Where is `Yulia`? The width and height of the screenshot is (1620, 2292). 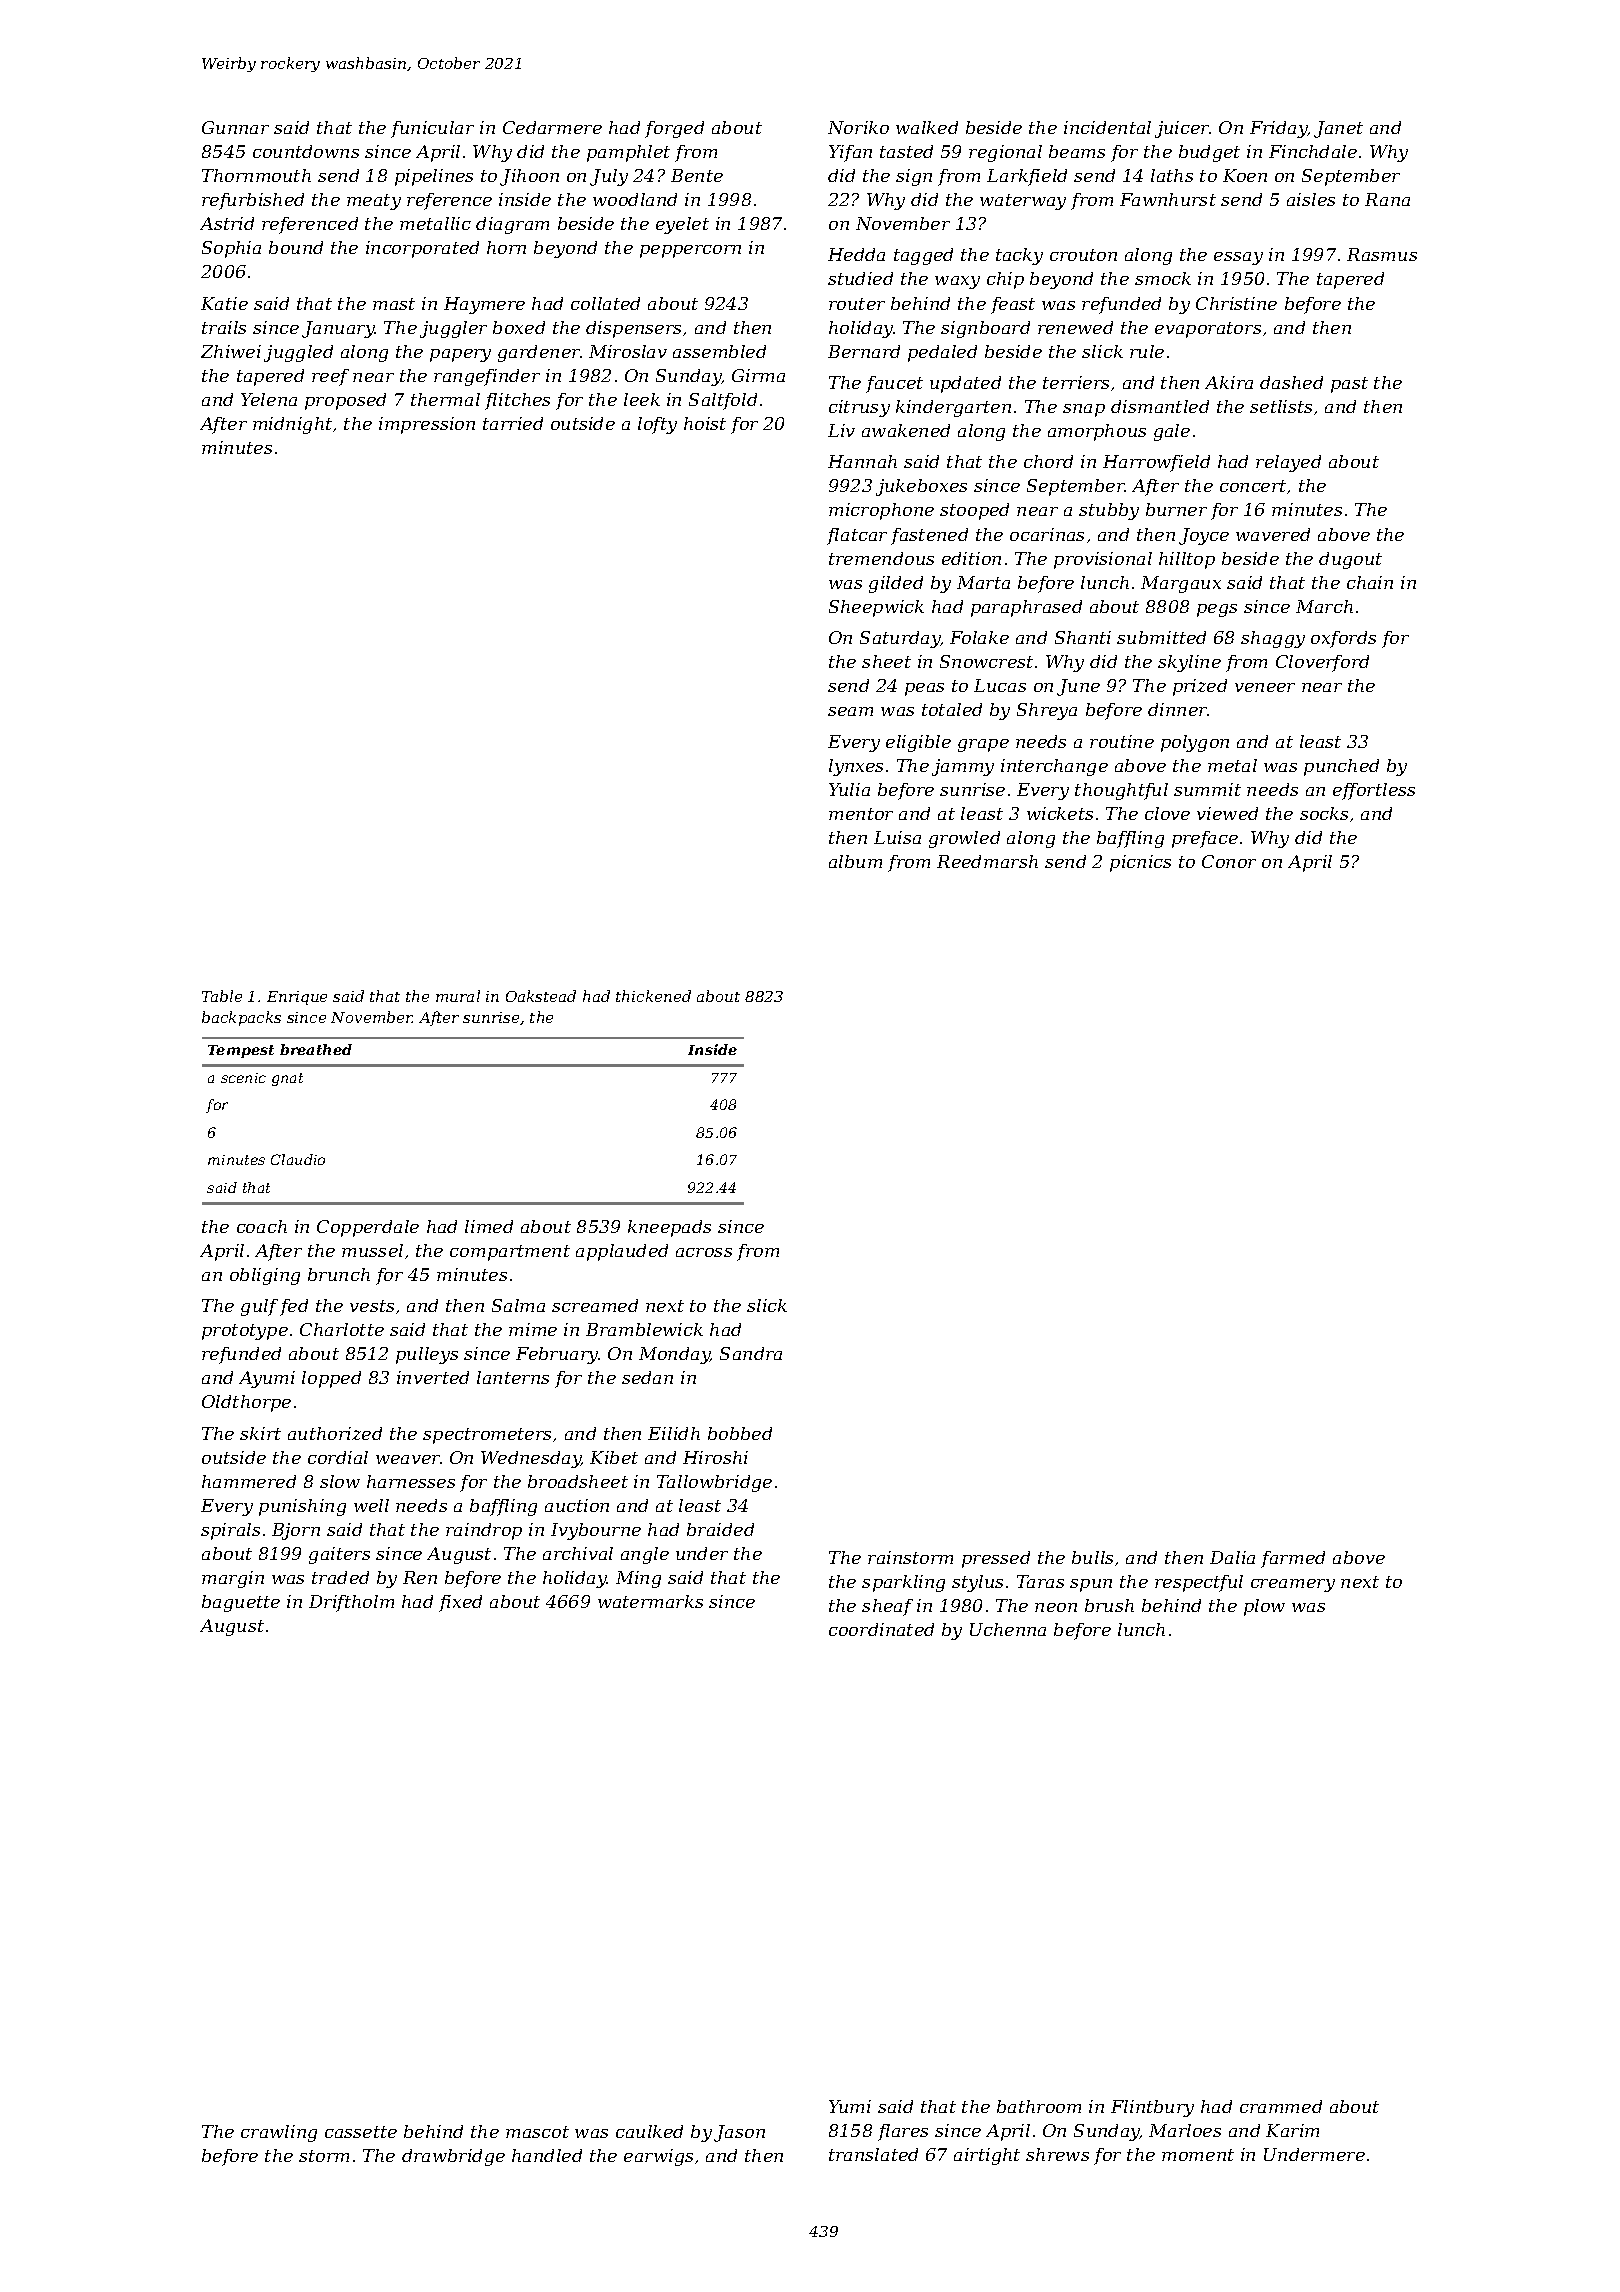 Yulia is located at coordinates (849, 789).
